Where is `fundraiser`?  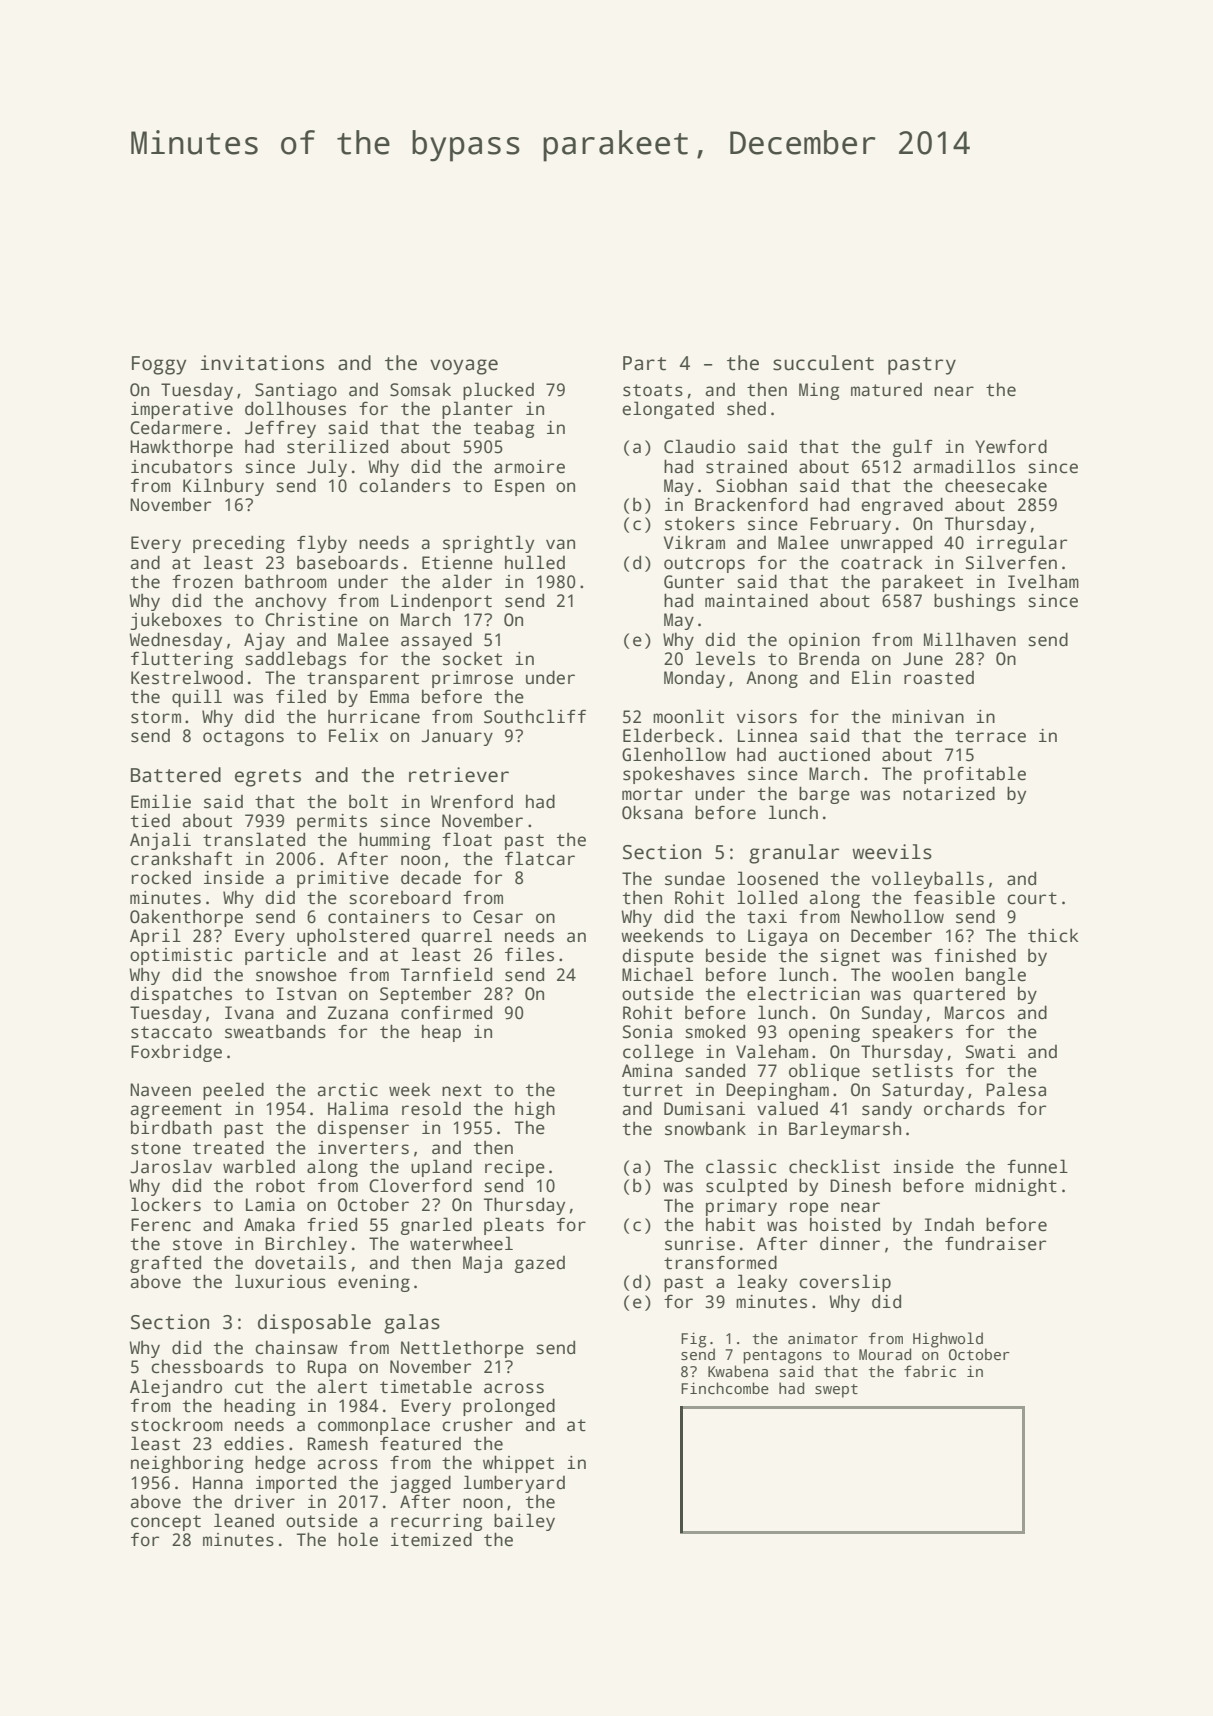 fundraiser is located at coordinates (995, 1243).
